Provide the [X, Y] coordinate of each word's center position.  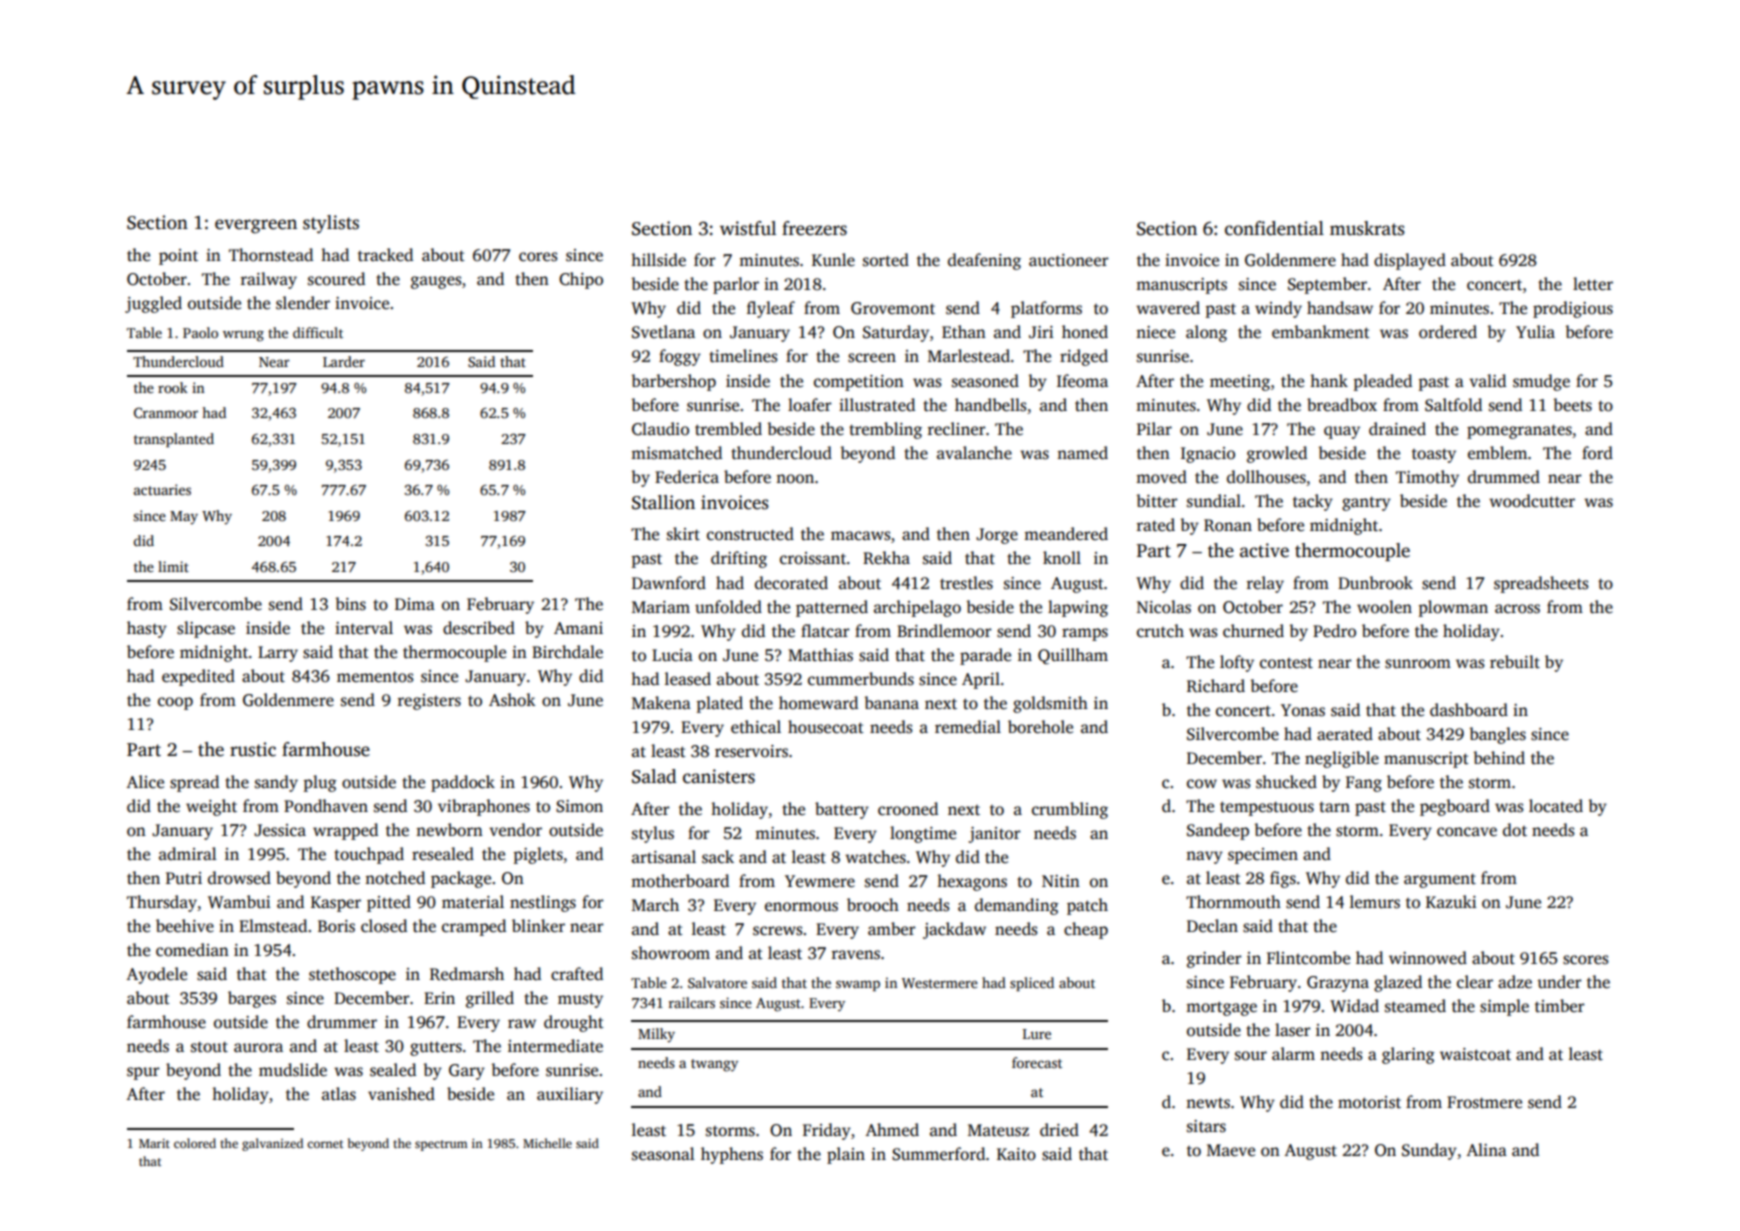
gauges [436, 282]
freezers [814, 228]
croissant [813, 558]
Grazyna [1338, 984]
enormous [801, 907]
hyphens [732, 1155]
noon [795, 479]
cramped [474, 927]
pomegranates [1519, 431]
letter [1593, 284]
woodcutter [1532, 501]
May [184, 518]
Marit [154, 1143]
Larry [278, 654]
